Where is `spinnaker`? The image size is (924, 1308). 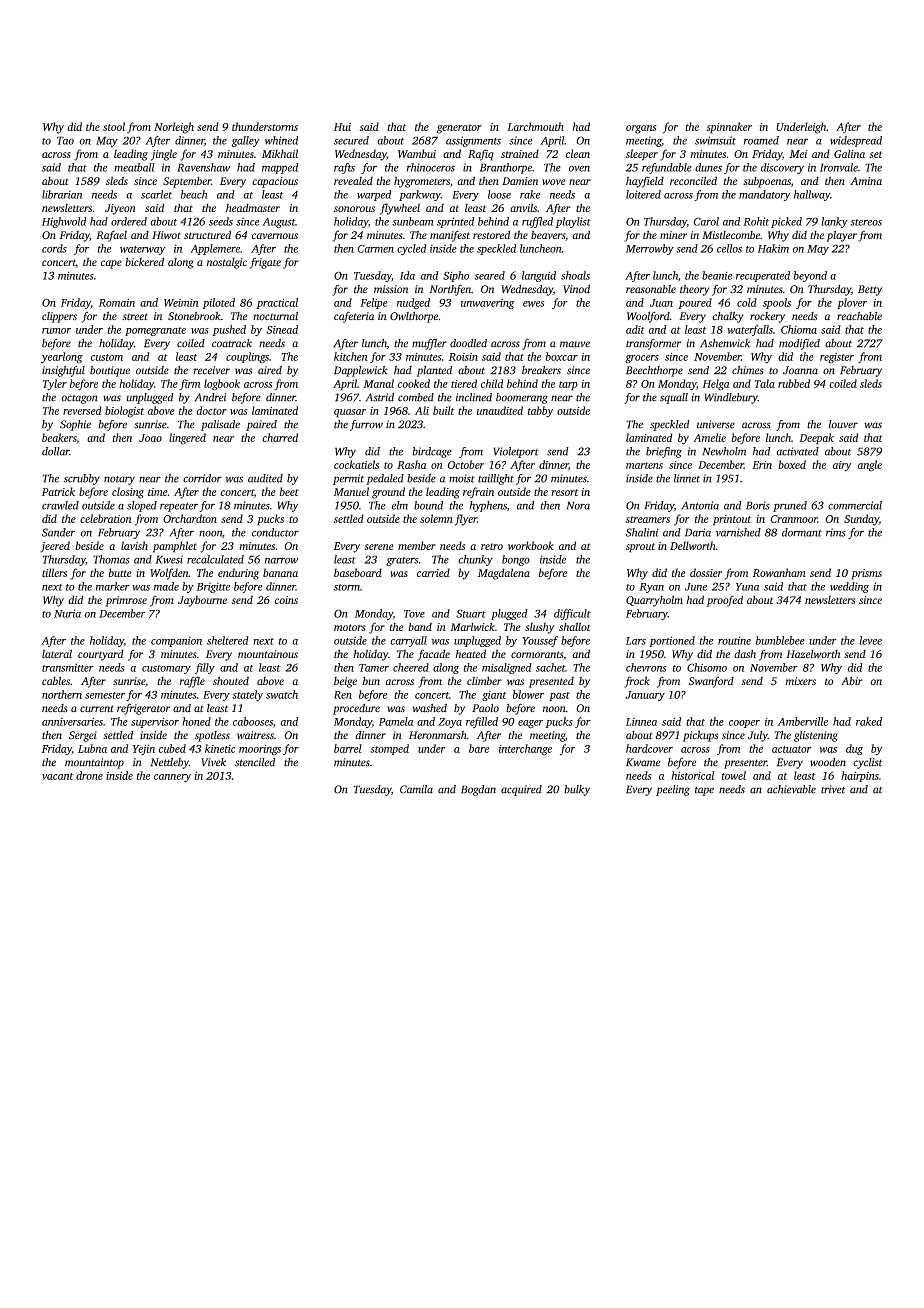
spinnaker is located at coordinates (729, 128).
